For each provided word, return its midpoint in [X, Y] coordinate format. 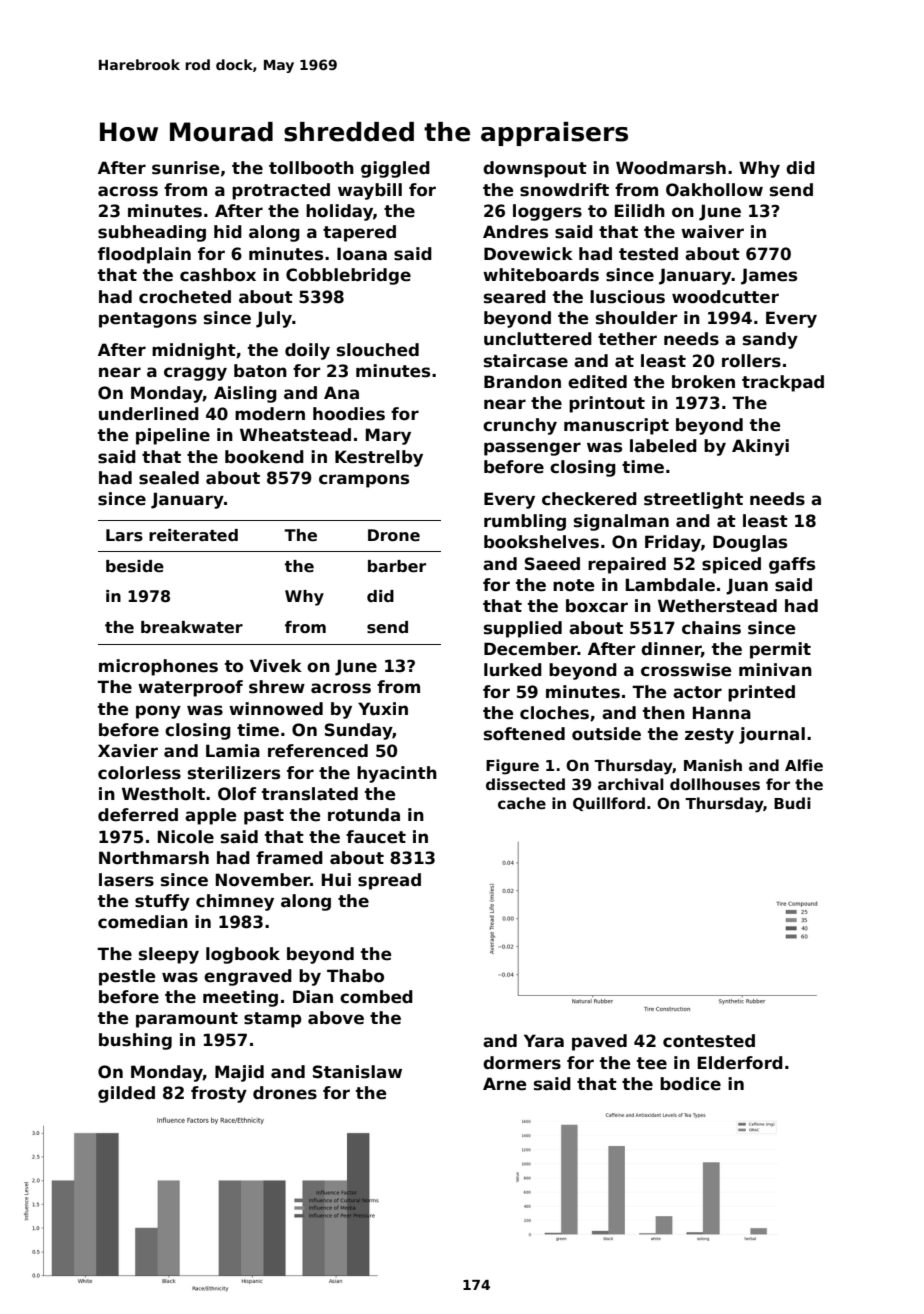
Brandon [522, 382]
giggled [395, 169]
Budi [792, 803]
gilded [126, 1094]
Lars [124, 535]
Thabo [355, 976]
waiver [712, 232]
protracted [281, 191]
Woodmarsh [671, 168]
